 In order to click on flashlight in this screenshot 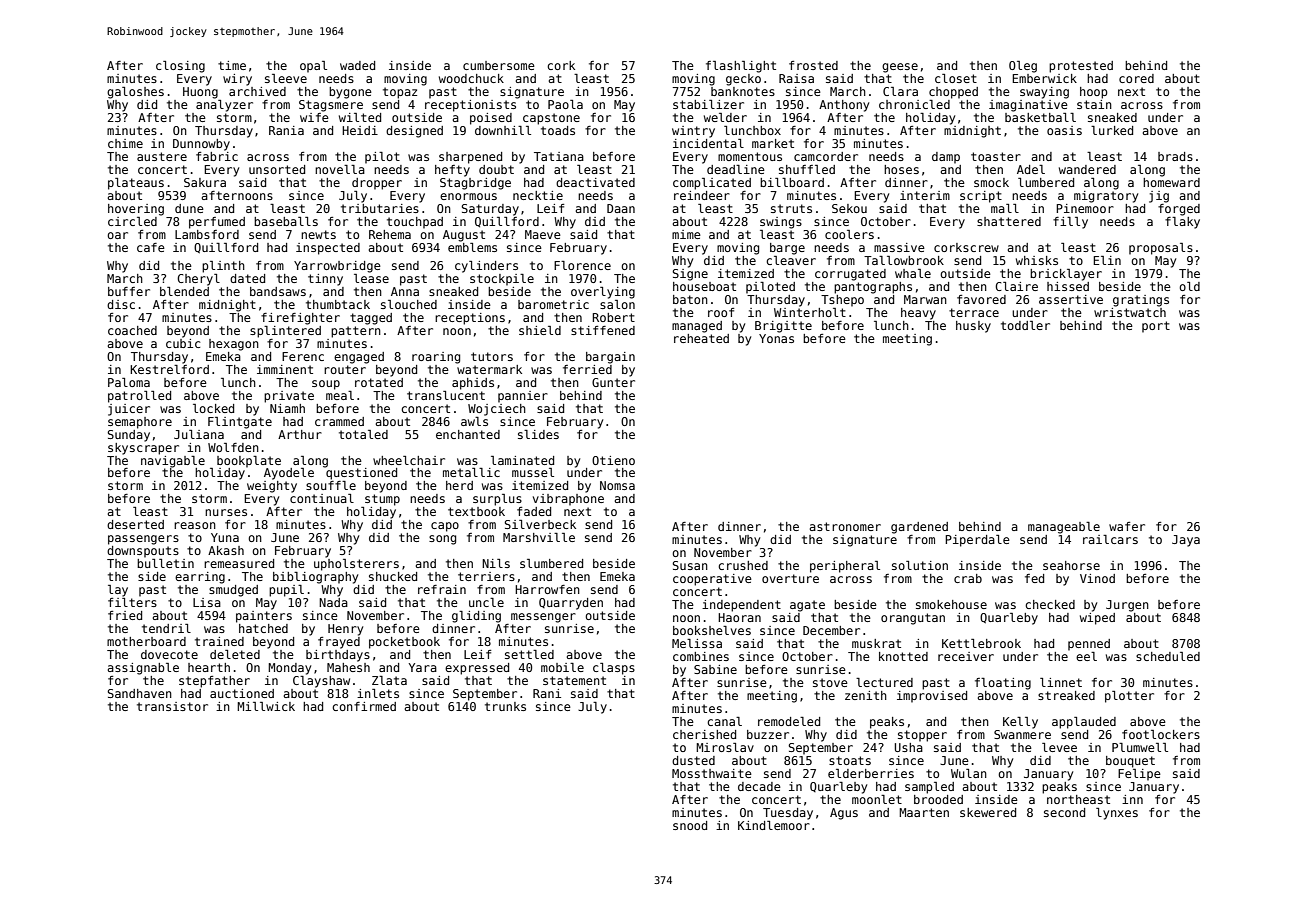, I will do `click(741, 67)`.
